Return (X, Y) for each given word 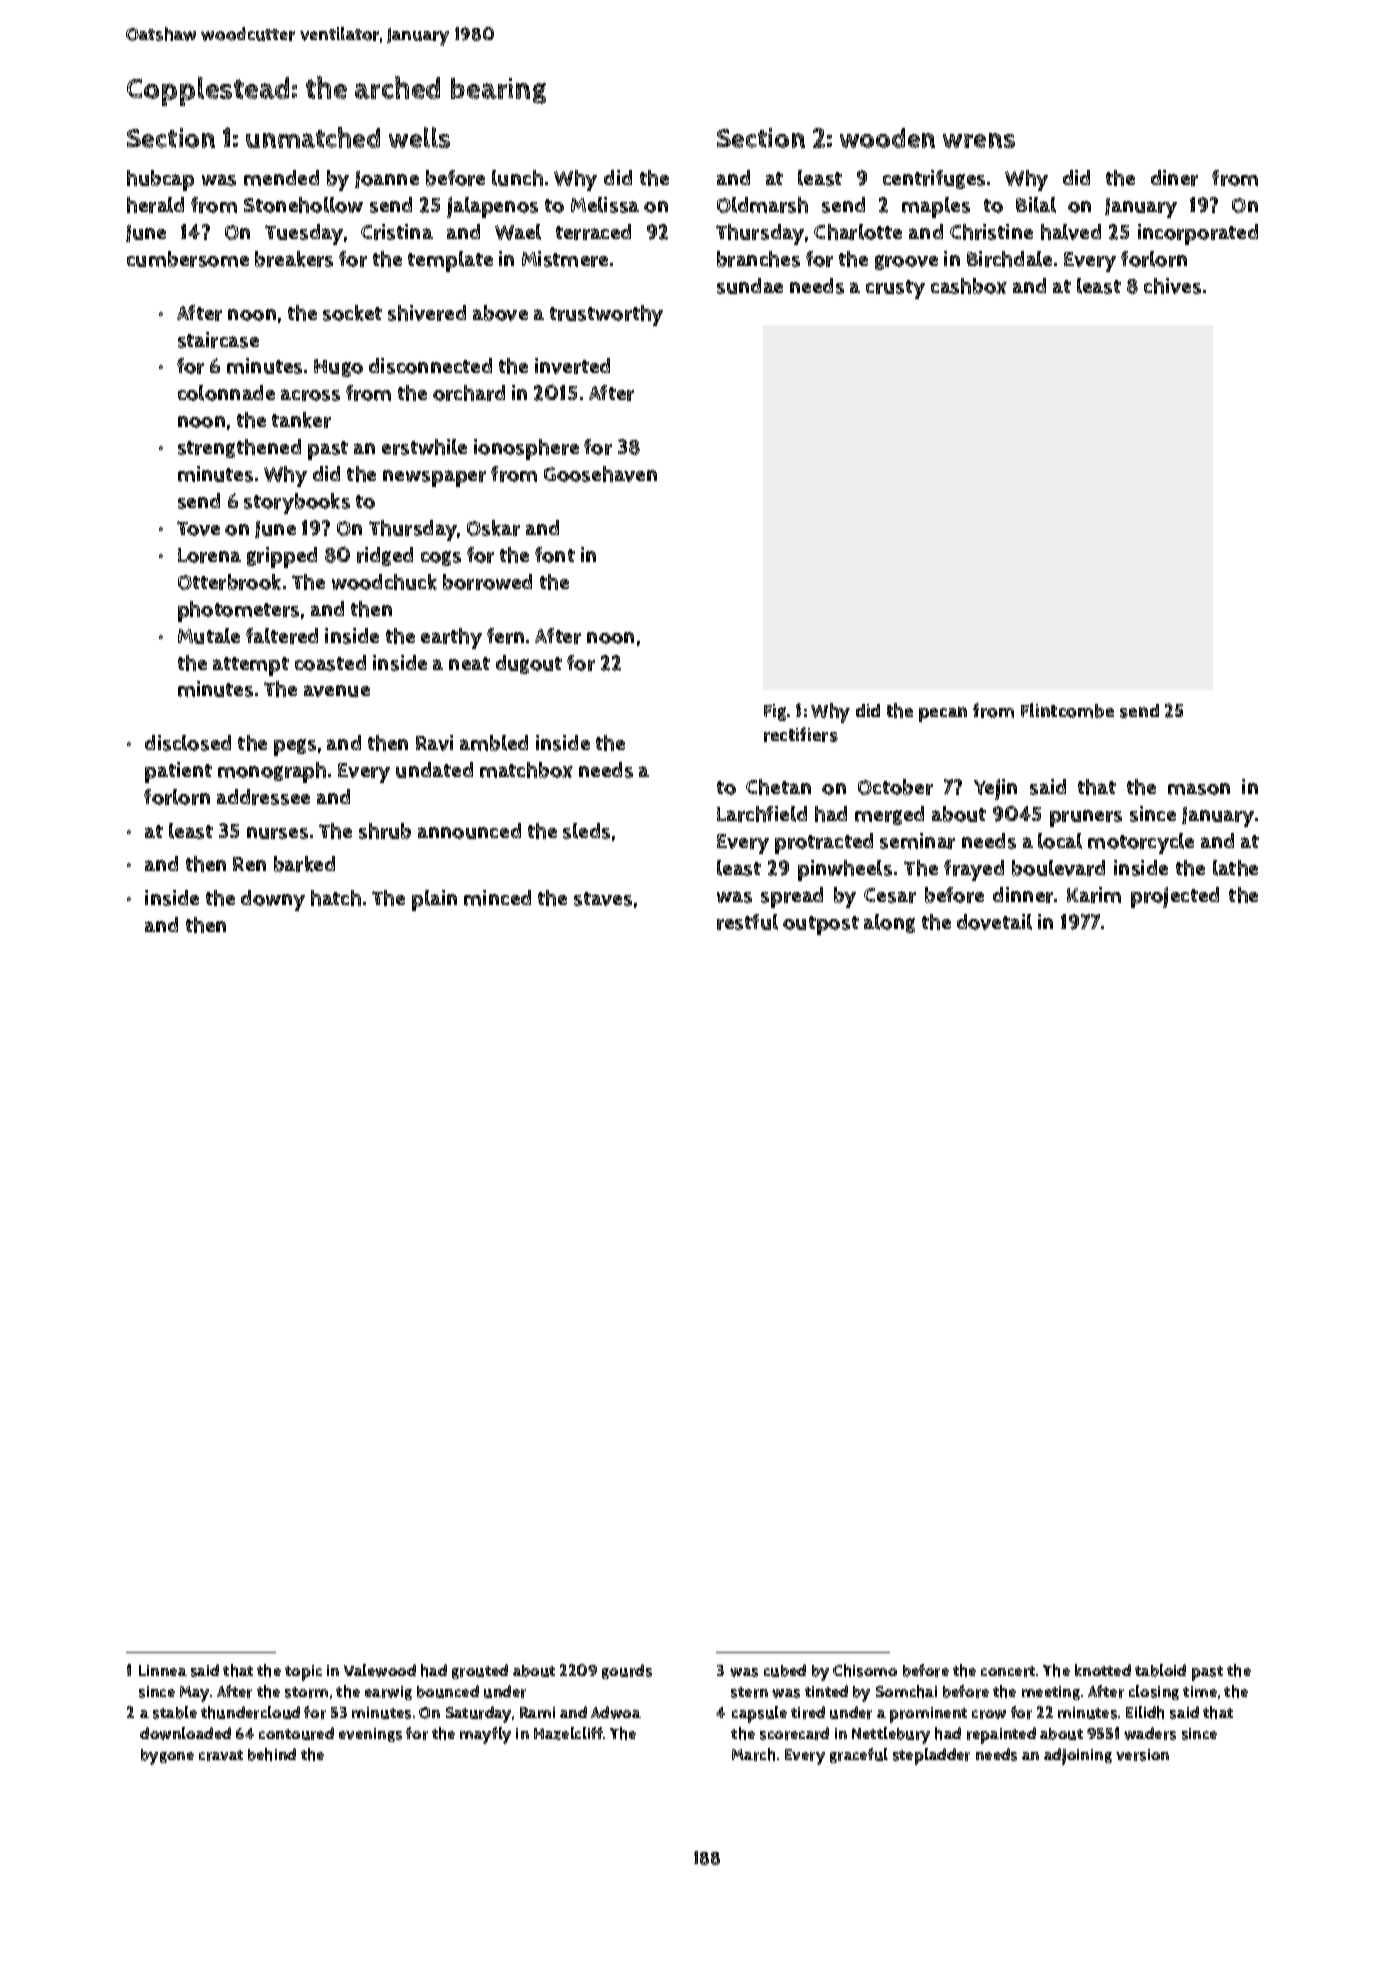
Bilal (1036, 205)
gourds (627, 1671)
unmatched (313, 137)
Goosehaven (600, 474)
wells (419, 137)
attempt (251, 666)
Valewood (380, 1670)
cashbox (969, 286)
